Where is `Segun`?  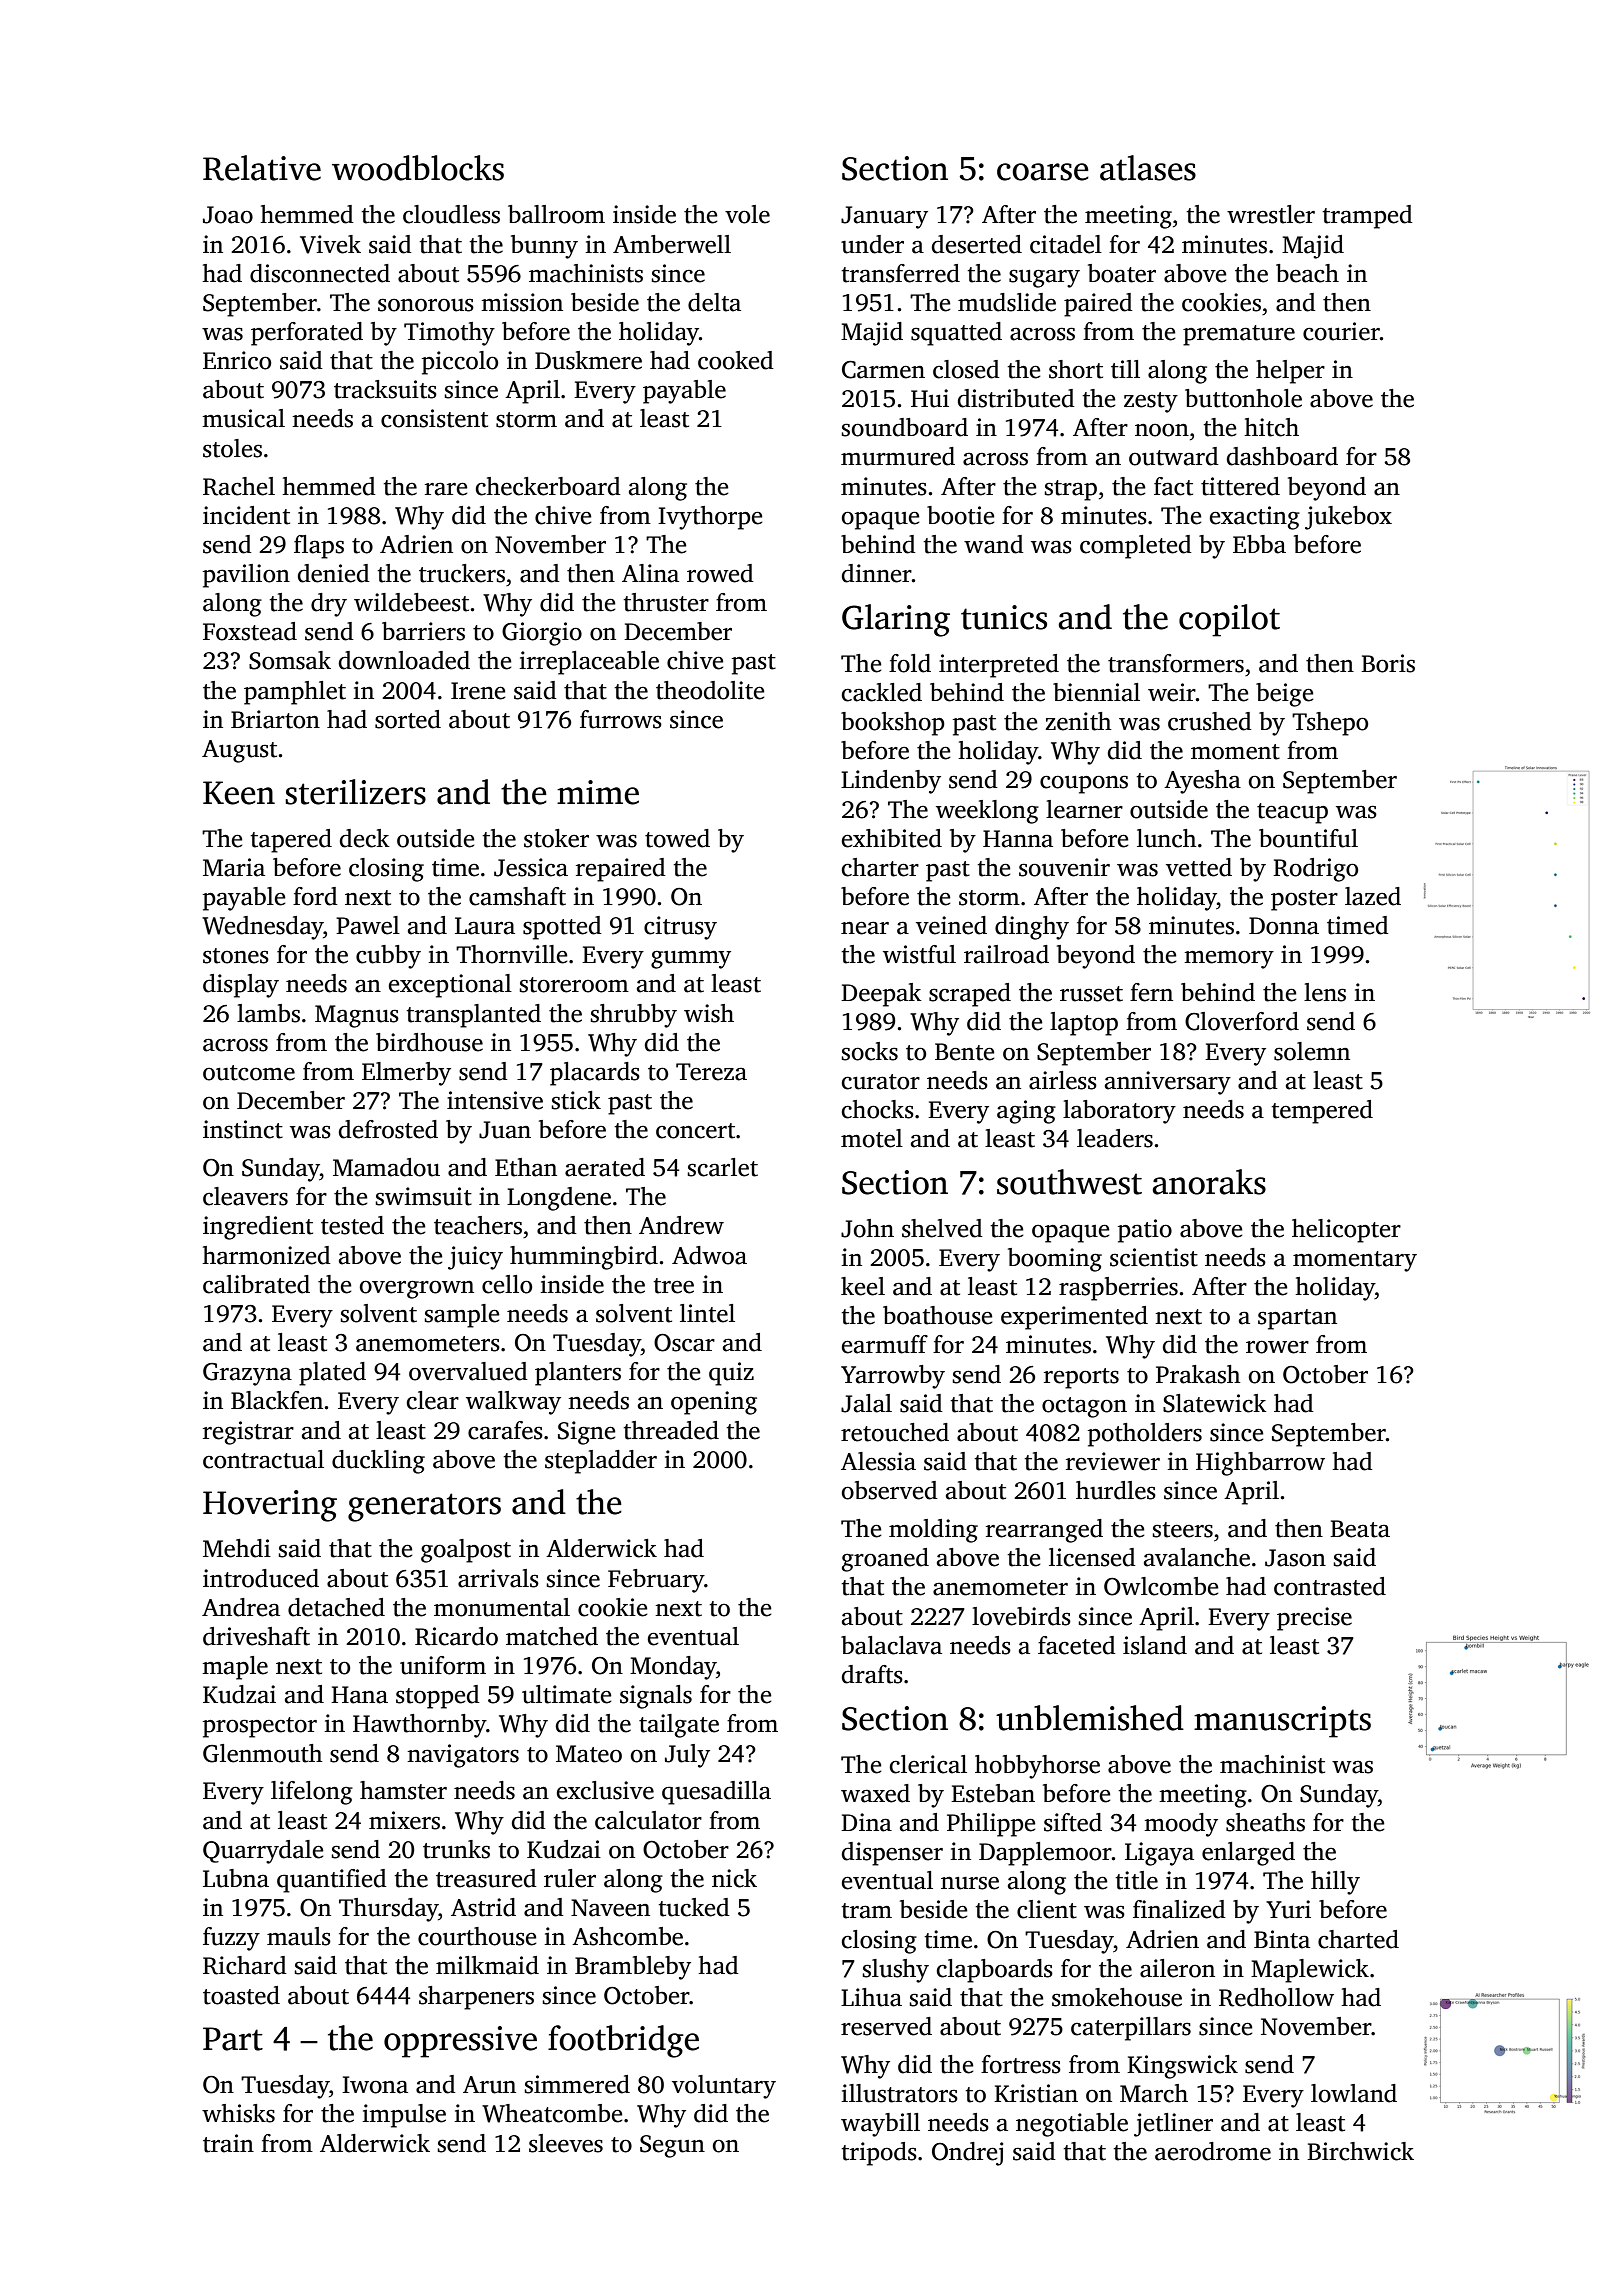 Segun is located at coordinates (672, 2146).
